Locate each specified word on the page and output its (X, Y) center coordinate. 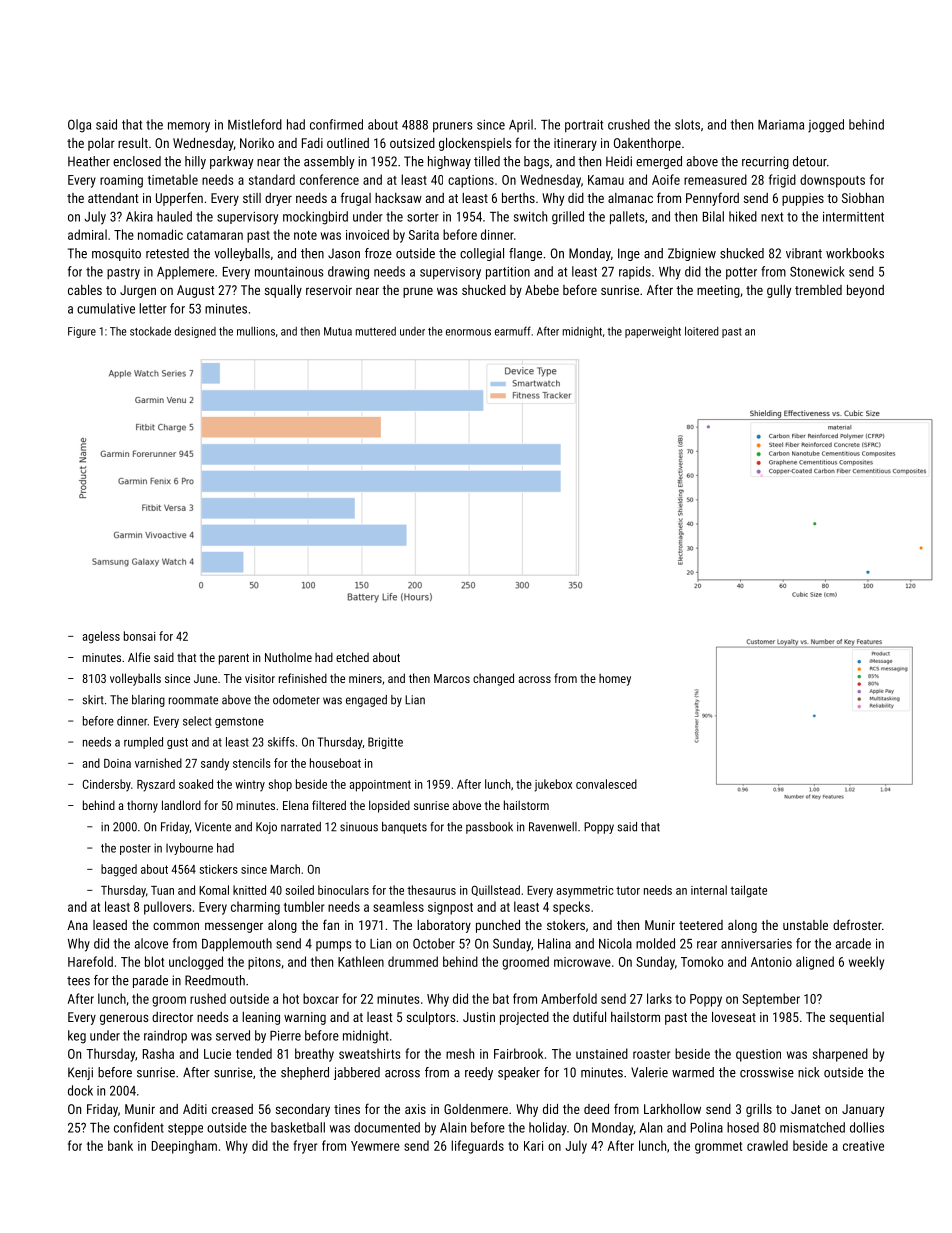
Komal (214, 890)
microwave (582, 962)
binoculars (343, 890)
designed (195, 332)
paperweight (653, 332)
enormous (468, 332)
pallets (627, 218)
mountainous (289, 272)
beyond (865, 291)
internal (709, 890)
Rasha (158, 1053)
